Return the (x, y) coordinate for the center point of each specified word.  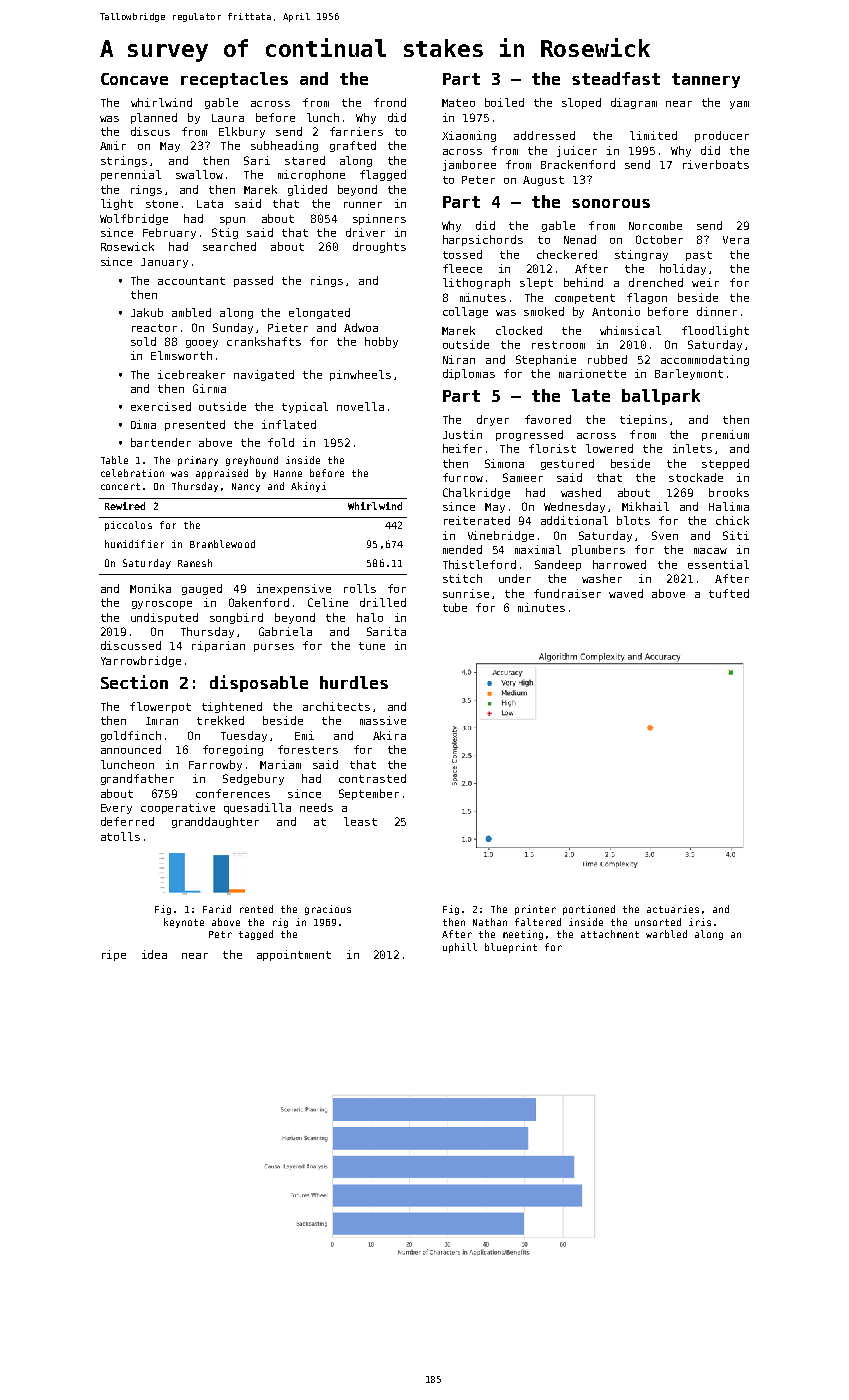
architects (336, 706)
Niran (459, 359)
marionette (592, 373)
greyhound (252, 461)
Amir (113, 145)
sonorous (611, 203)
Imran (162, 721)
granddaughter (215, 822)
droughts (379, 247)
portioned (589, 910)
